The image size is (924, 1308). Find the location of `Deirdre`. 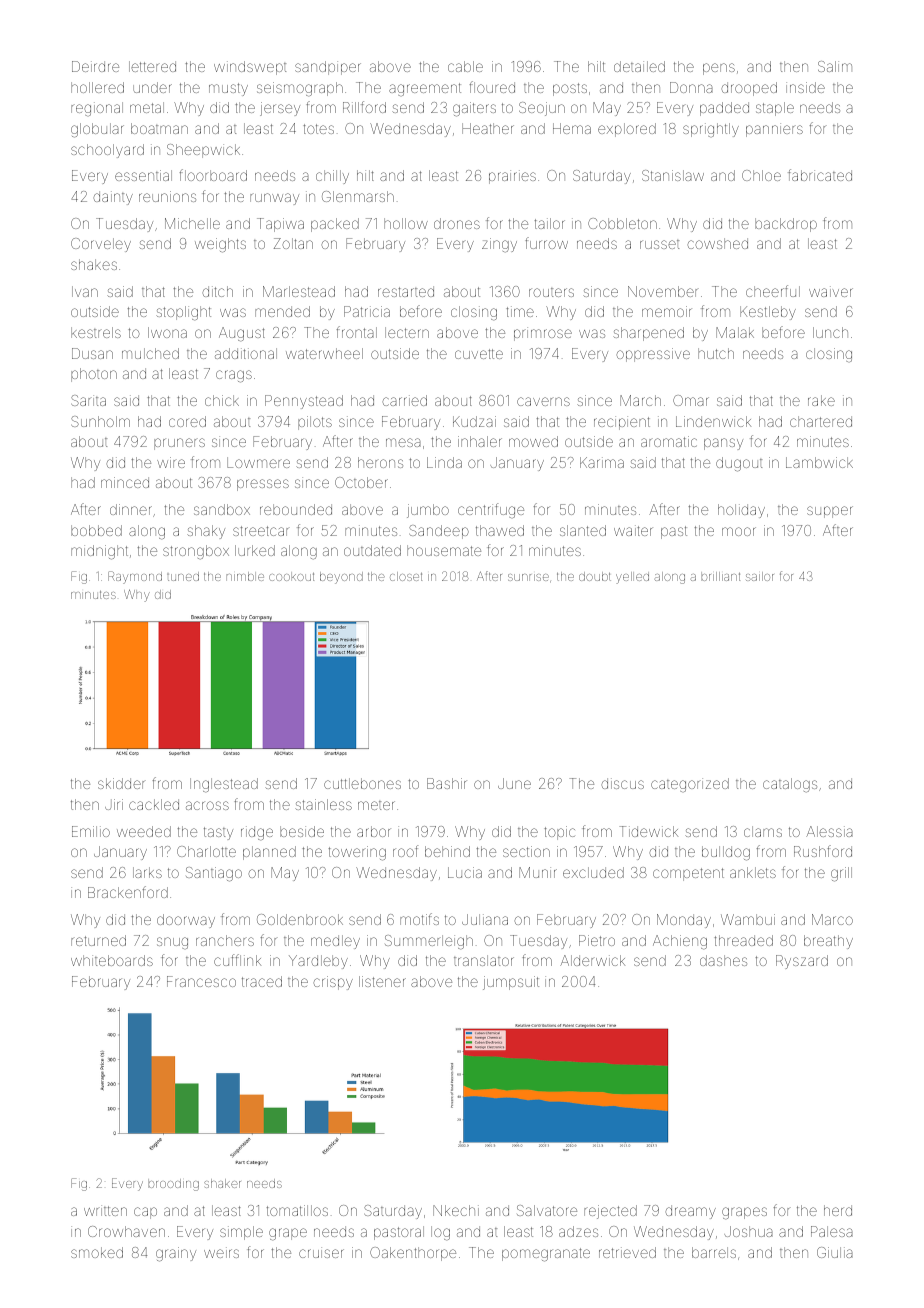

Deirdre is located at coordinates (95, 66).
